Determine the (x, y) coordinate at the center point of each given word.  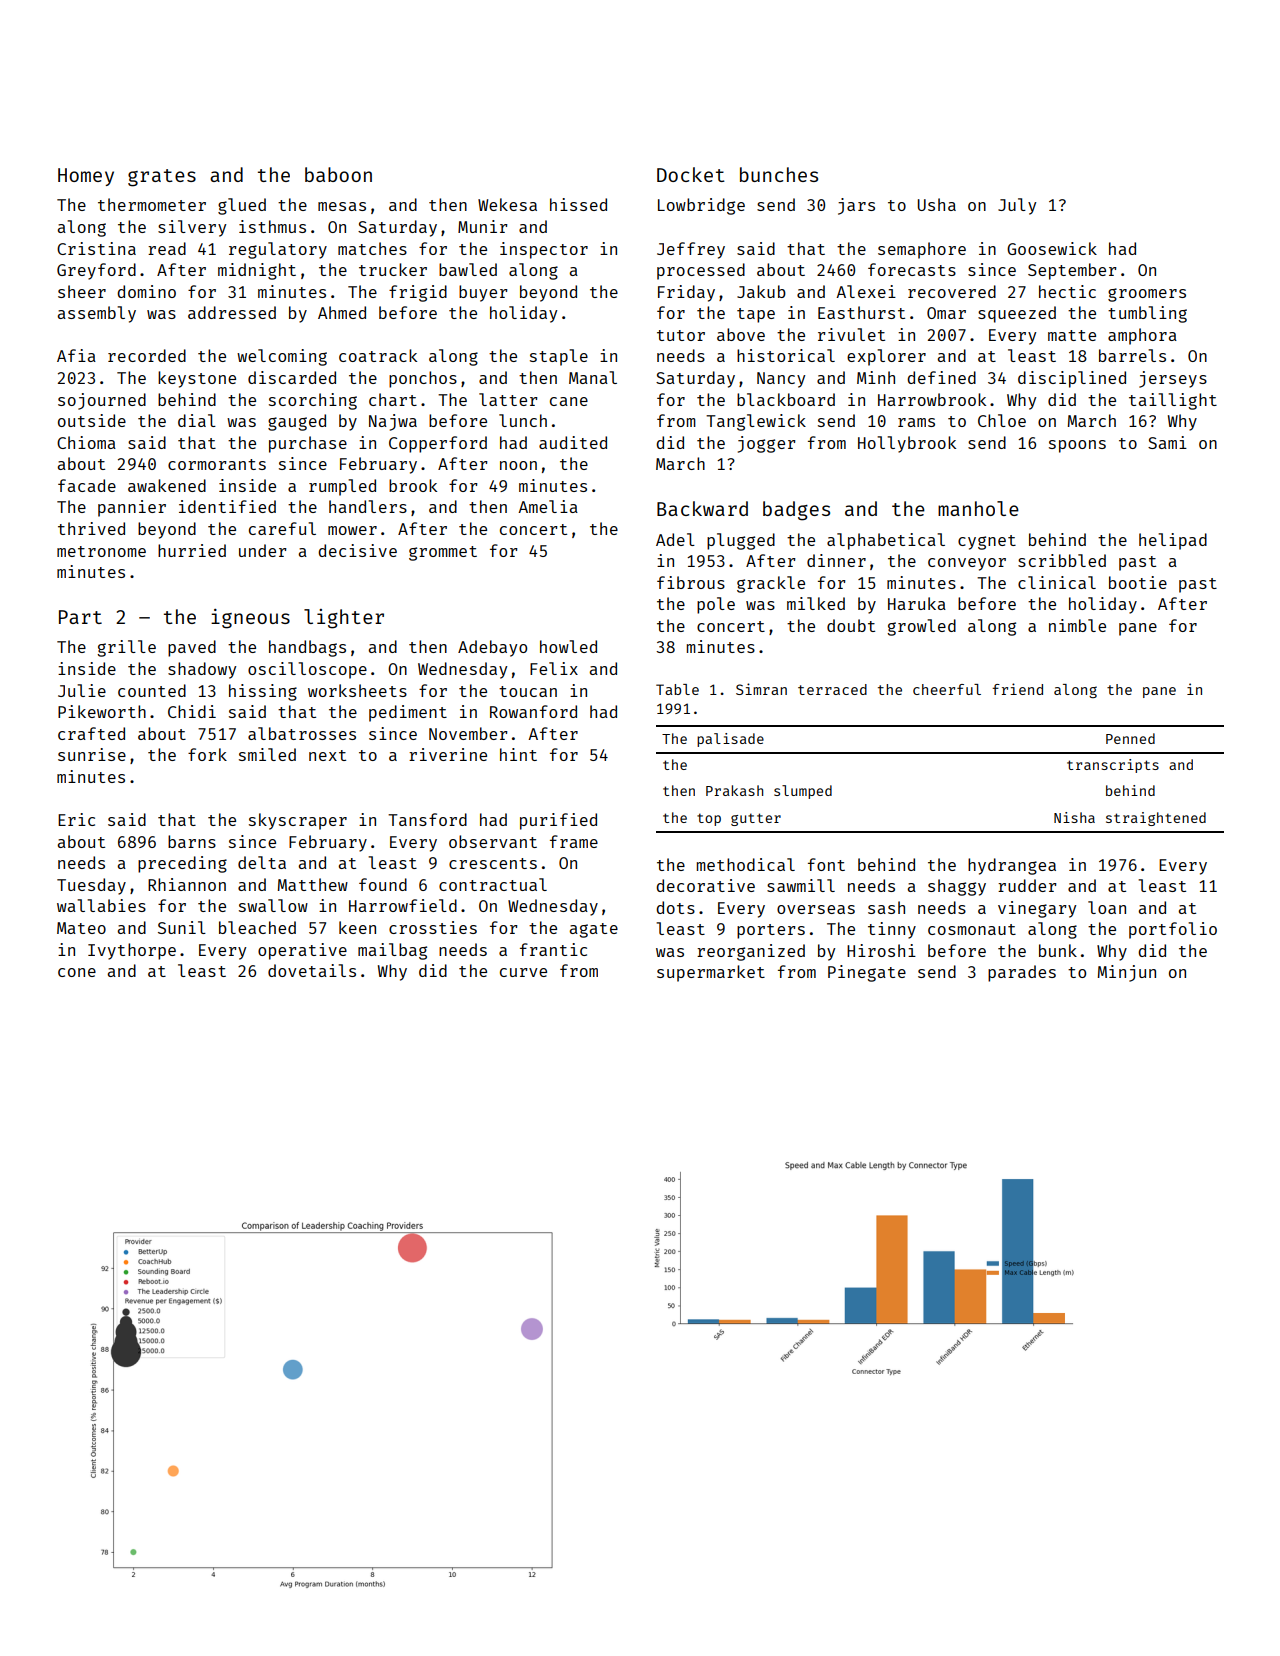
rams (916, 422)
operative (302, 951)
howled (568, 646)
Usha (937, 204)
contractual (493, 884)
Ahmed (342, 312)
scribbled (1062, 560)
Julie (82, 690)
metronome (101, 551)
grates (162, 178)
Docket (691, 174)
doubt (851, 625)
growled (921, 627)
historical (786, 355)
